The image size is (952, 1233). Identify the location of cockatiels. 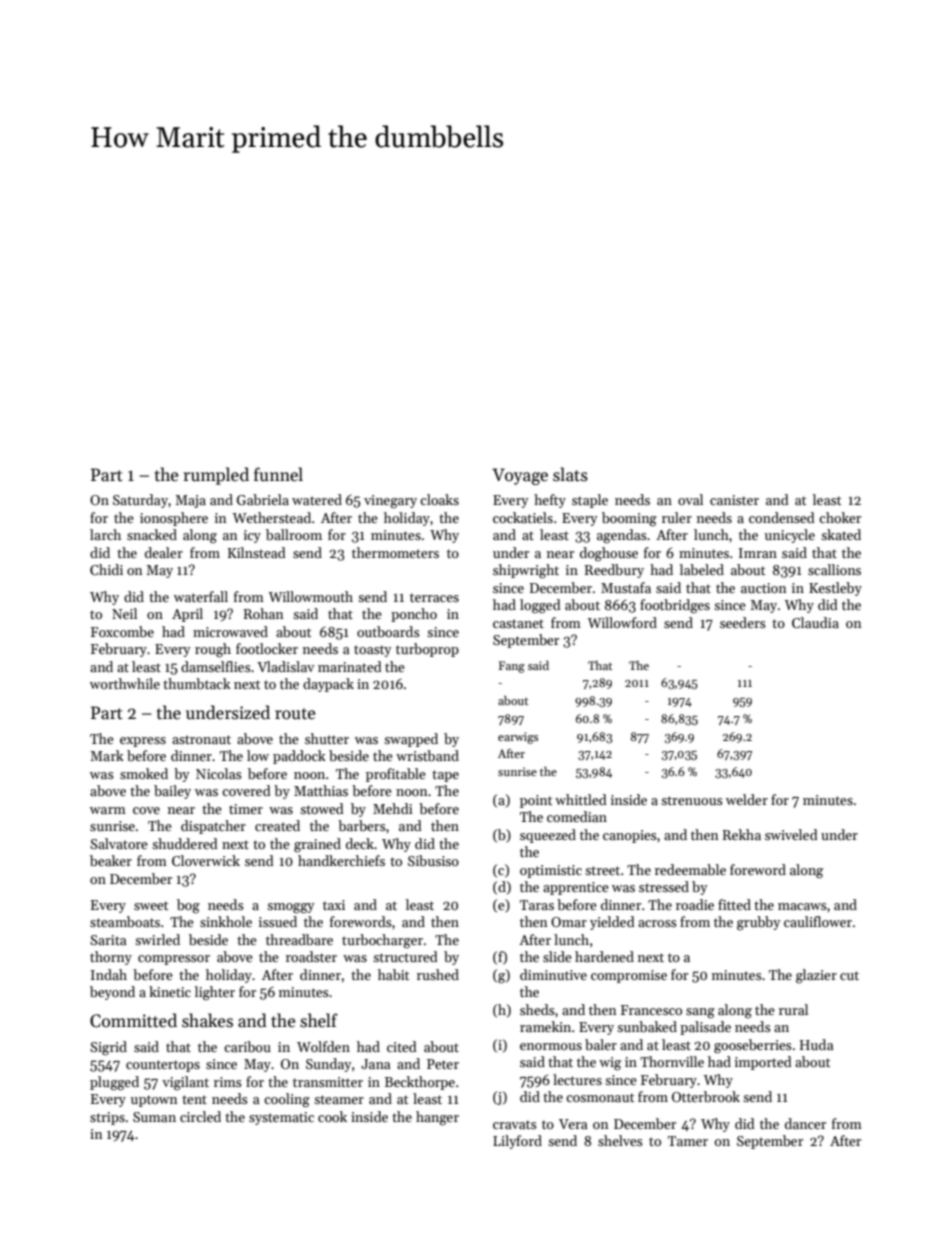
(523, 517).
